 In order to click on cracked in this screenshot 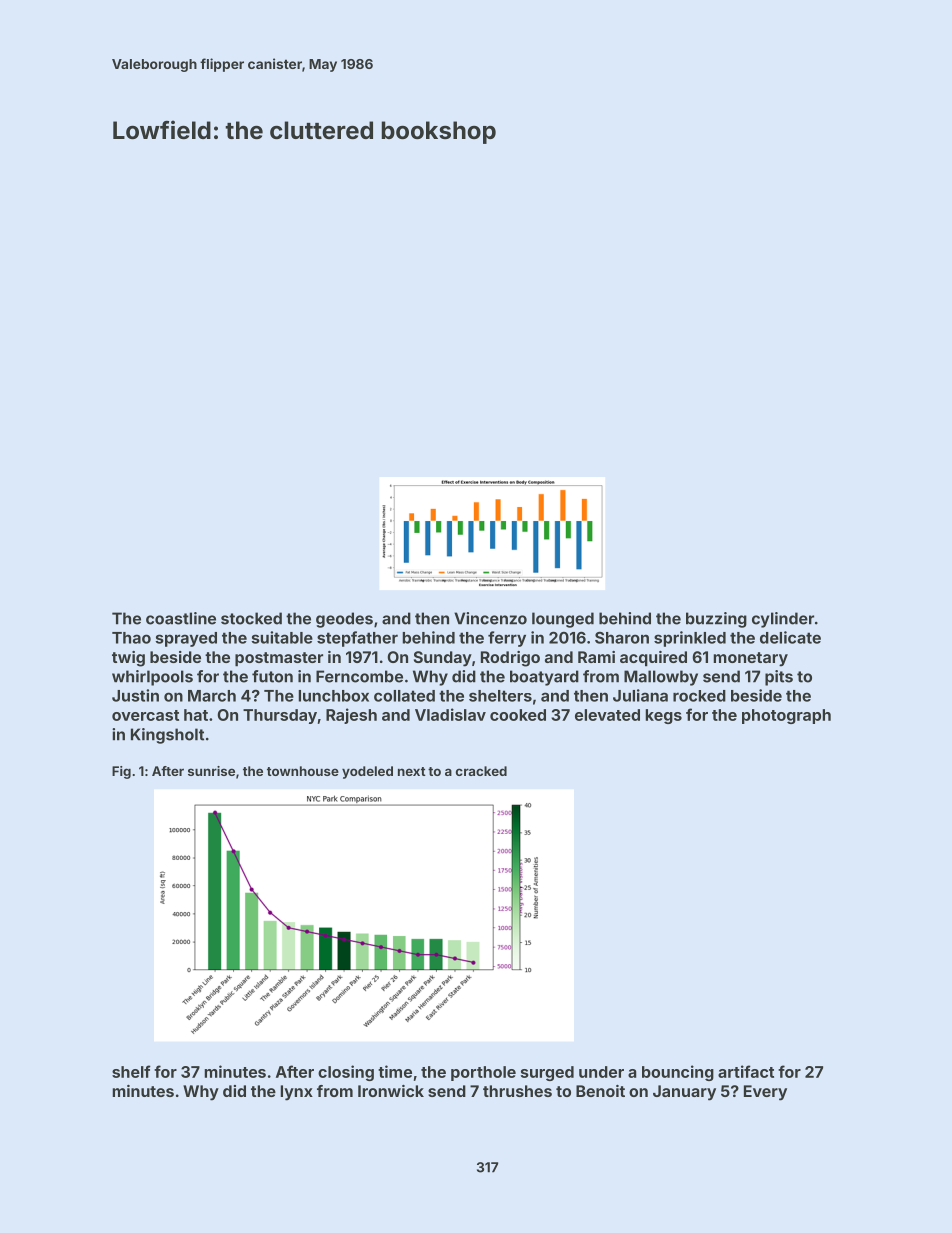, I will do `click(481, 771)`.
